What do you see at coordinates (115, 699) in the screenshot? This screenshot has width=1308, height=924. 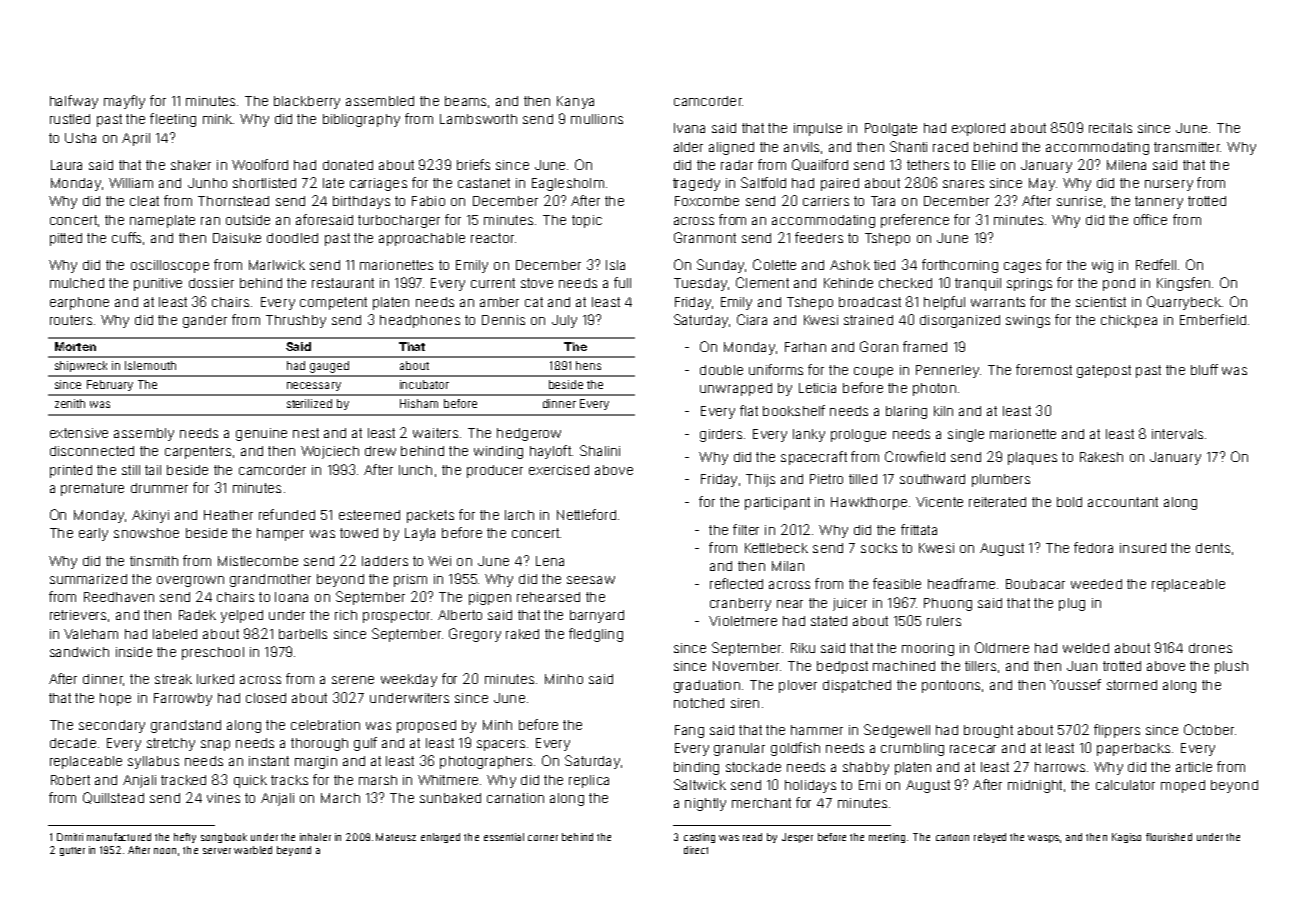 I see `hope` at bounding box center [115, 699].
